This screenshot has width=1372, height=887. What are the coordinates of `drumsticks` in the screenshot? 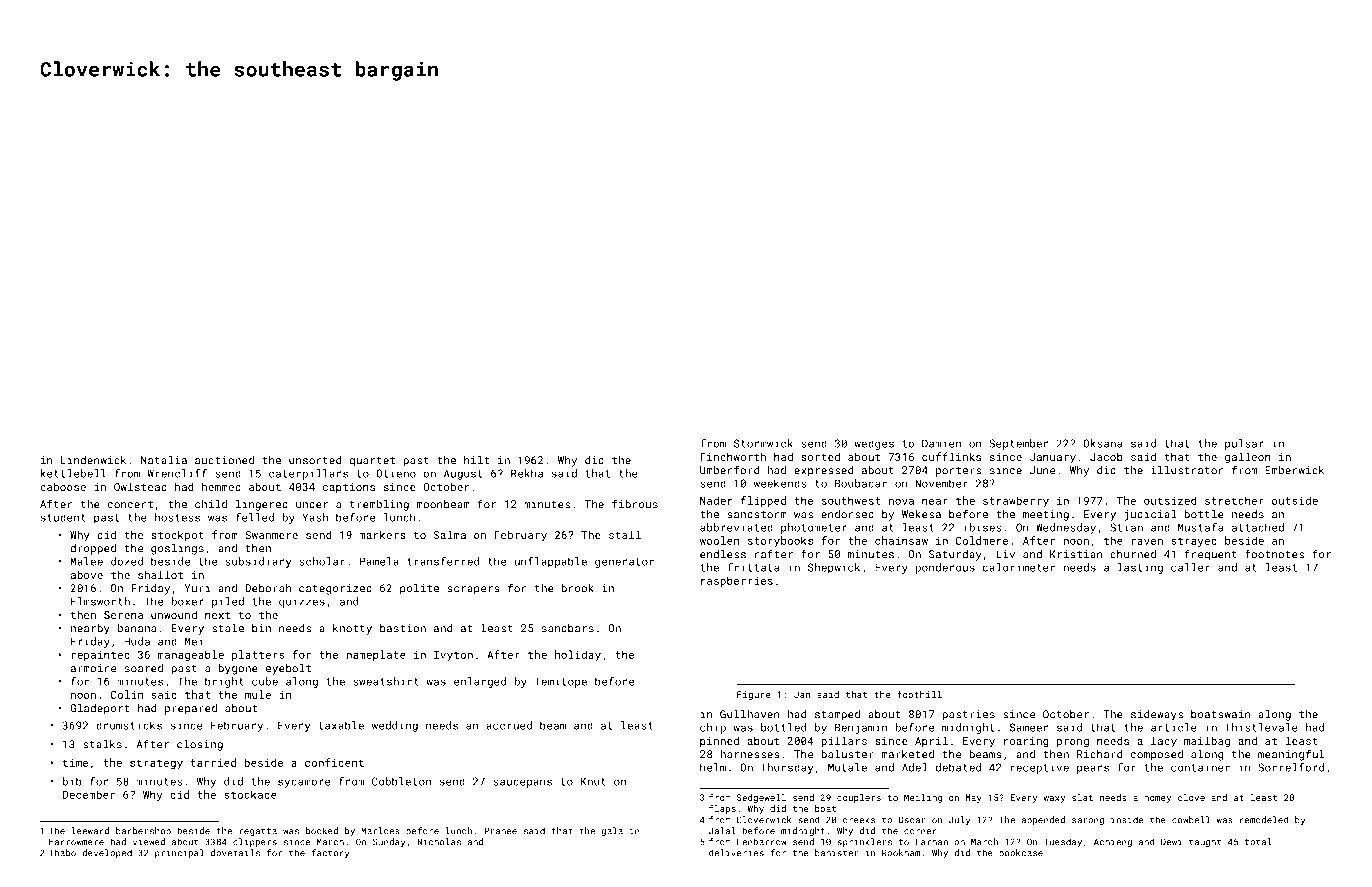 It's located at (129, 725).
